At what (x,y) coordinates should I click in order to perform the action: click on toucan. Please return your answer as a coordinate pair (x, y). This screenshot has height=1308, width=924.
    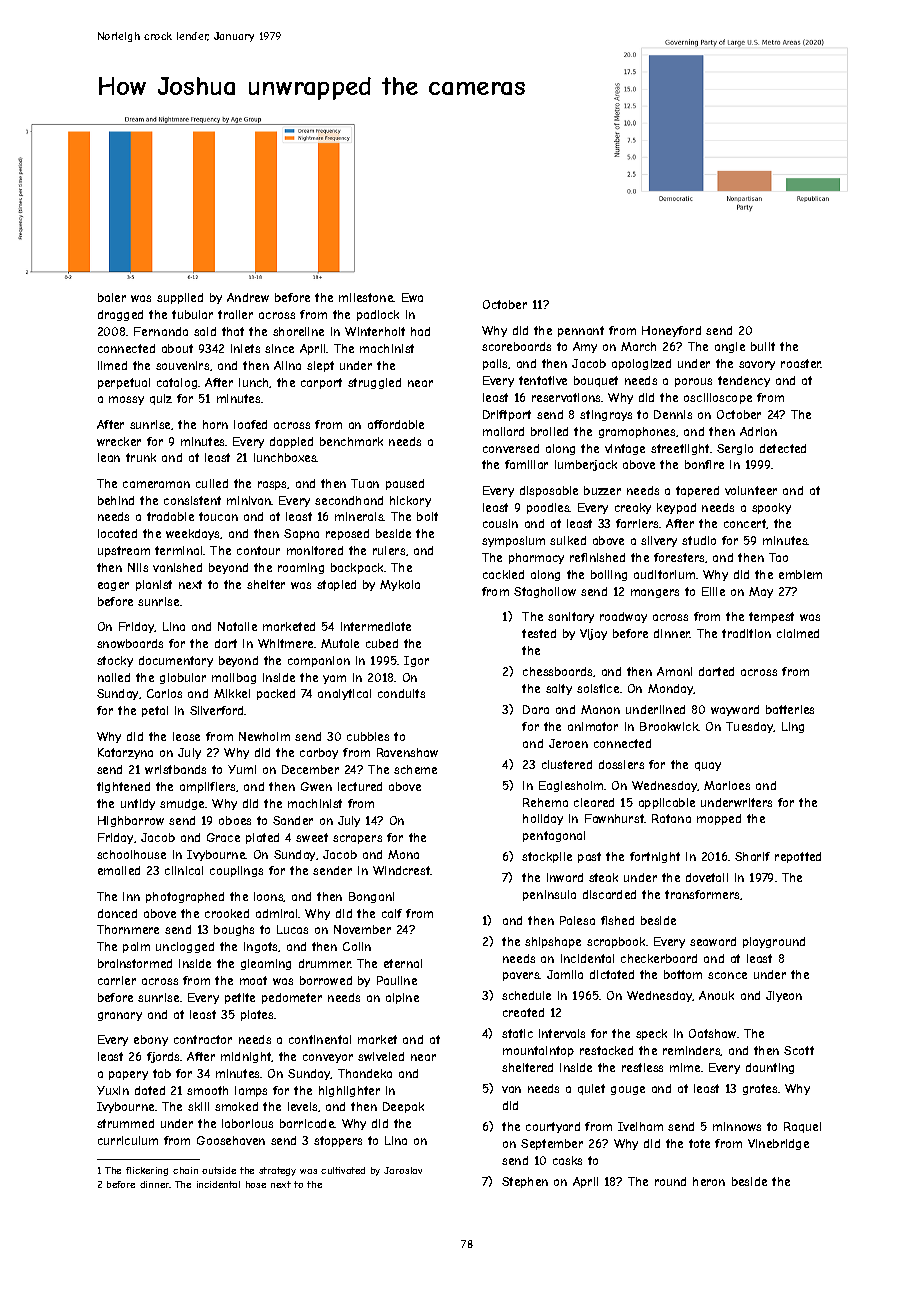
    Looking at the image, I should click on (218, 516).
